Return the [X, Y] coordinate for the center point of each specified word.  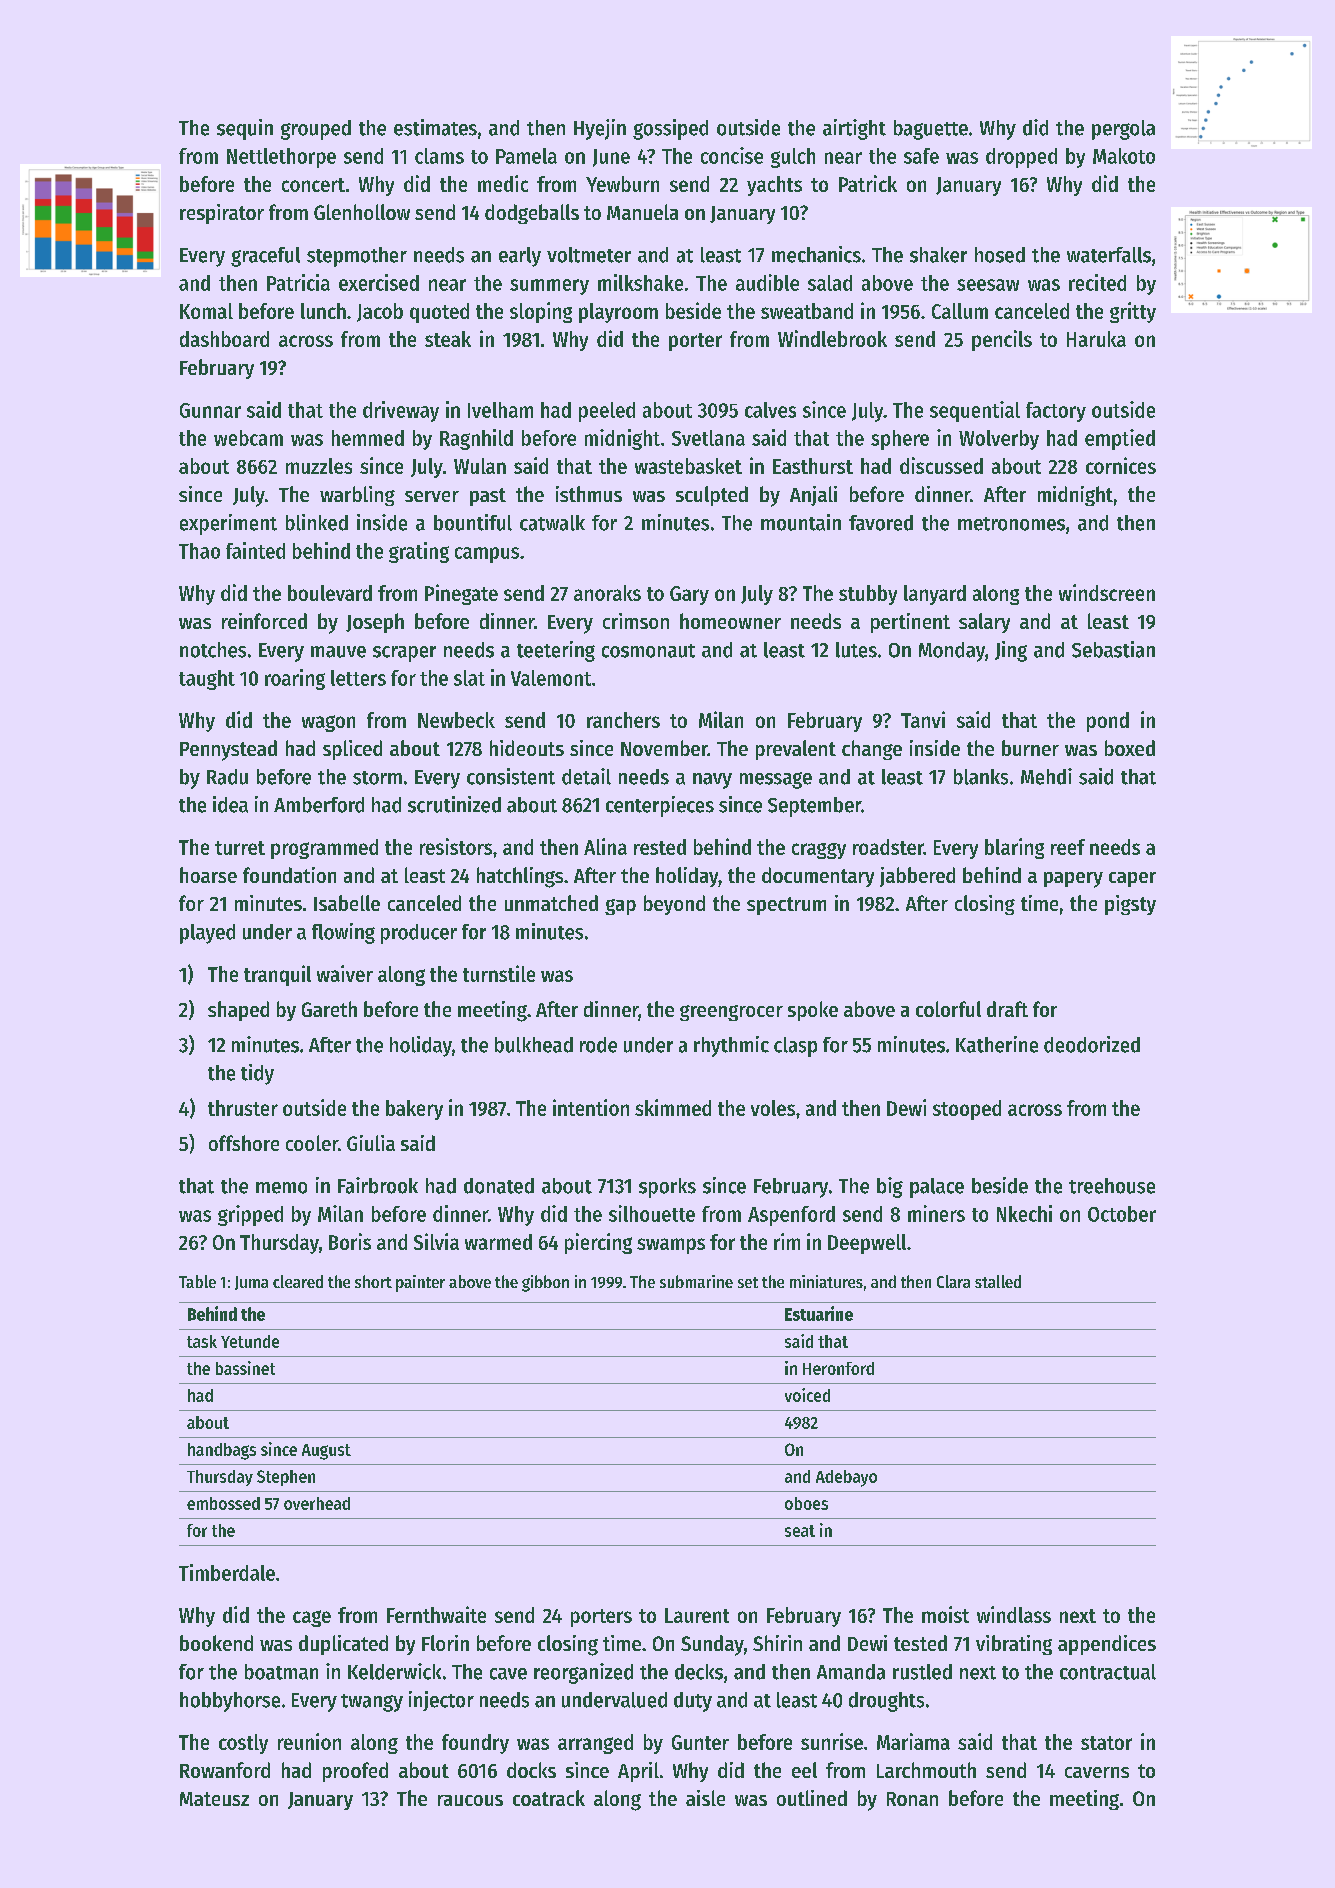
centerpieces [660, 806]
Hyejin [600, 129]
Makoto [1124, 156]
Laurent [697, 1615]
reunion [309, 1741]
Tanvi [923, 719]
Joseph [375, 623]
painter [420, 1283]
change [872, 750]
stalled [998, 1281]
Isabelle [347, 903]
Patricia [298, 282]
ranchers [623, 720]
